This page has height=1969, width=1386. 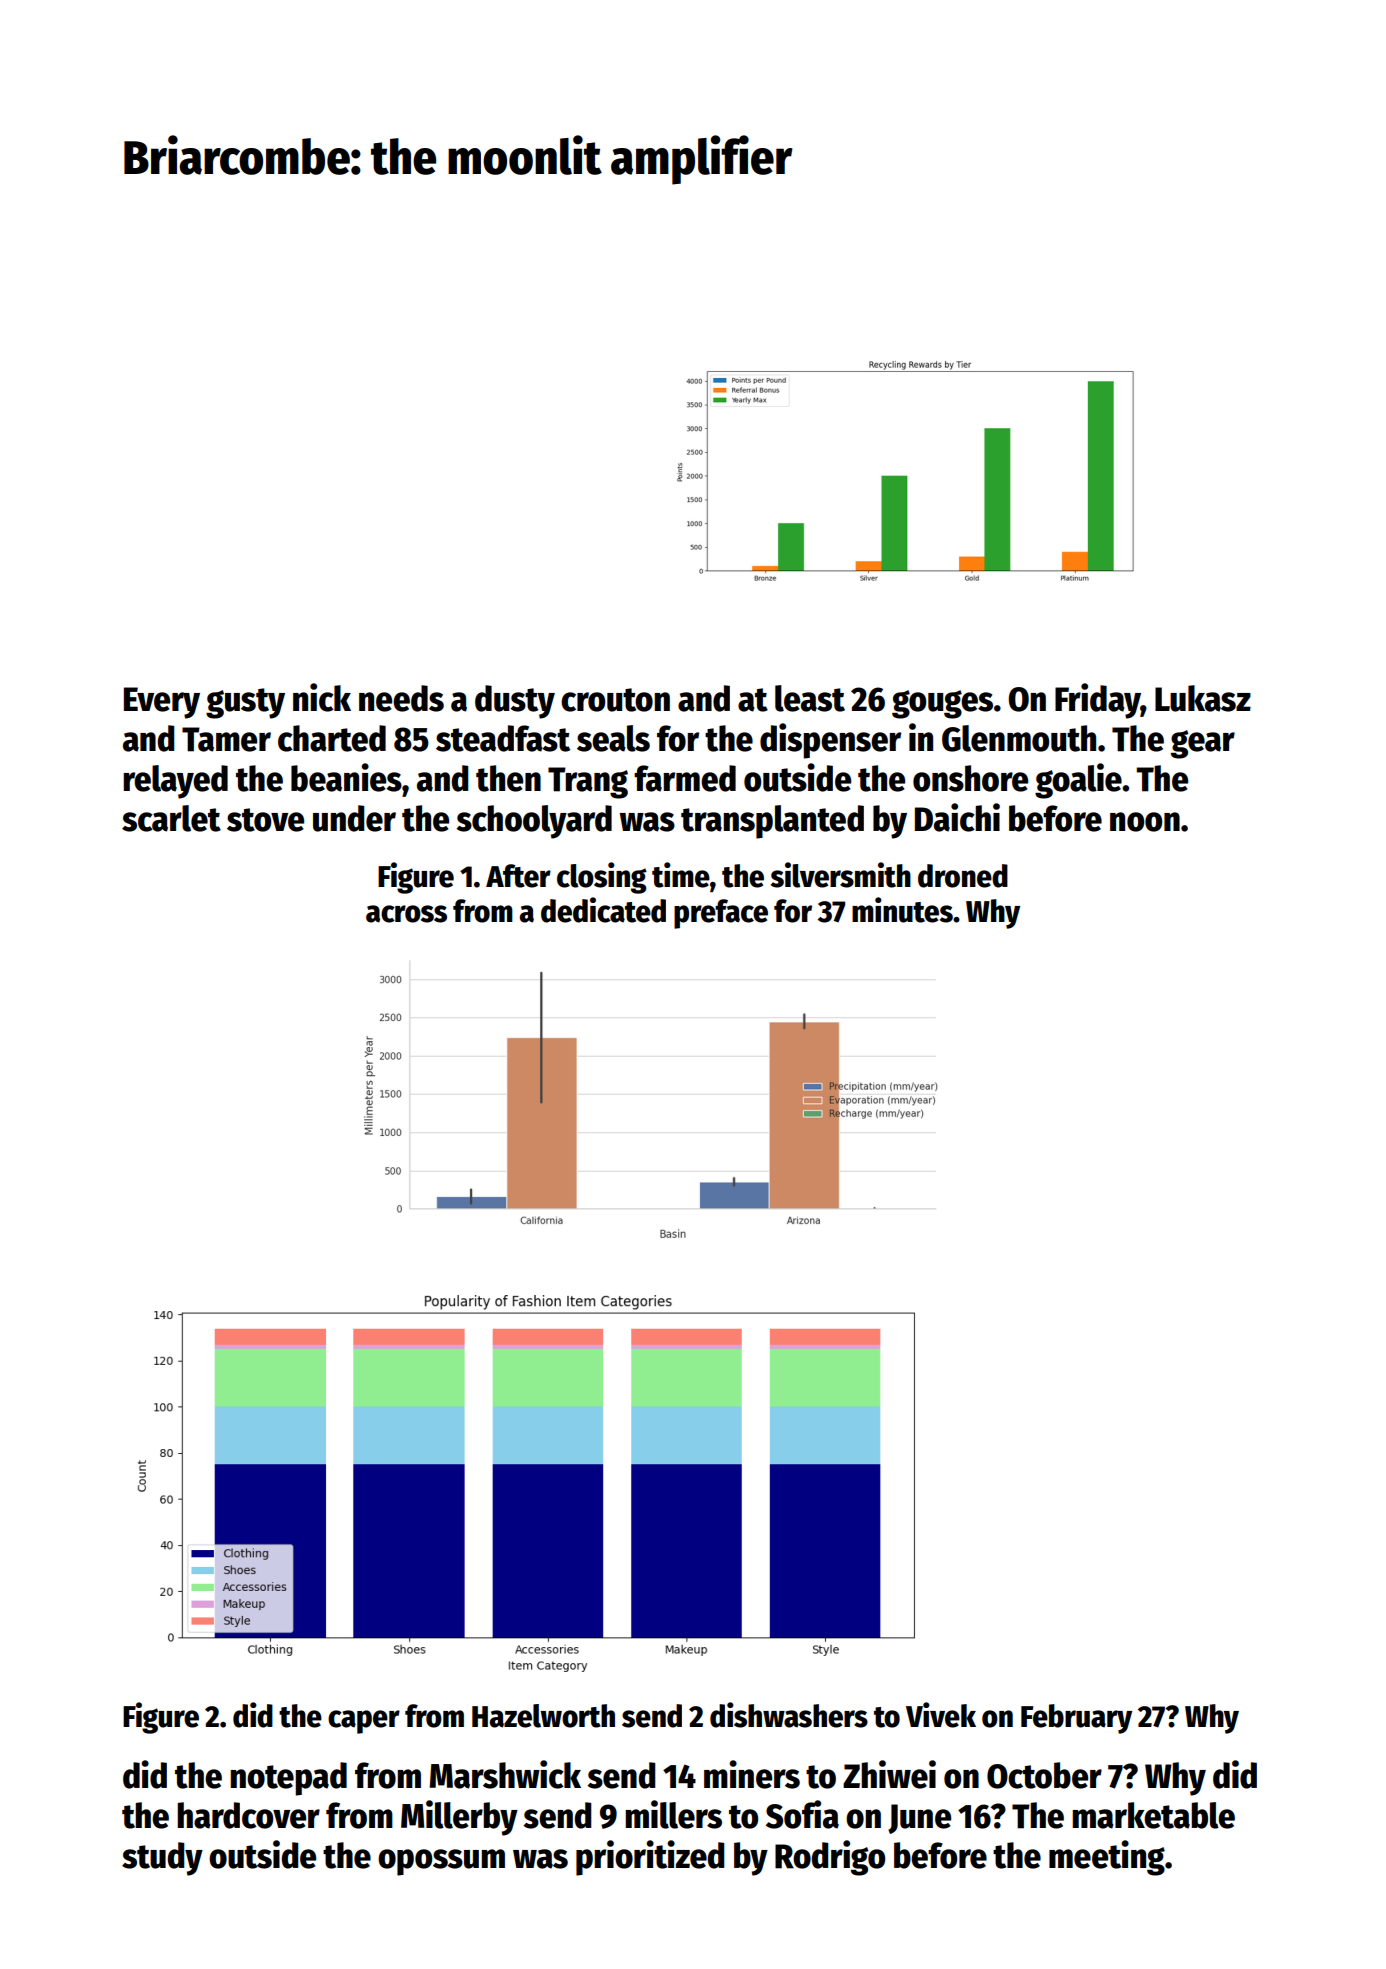 I want to click on After, so click(x=518, y=876).
